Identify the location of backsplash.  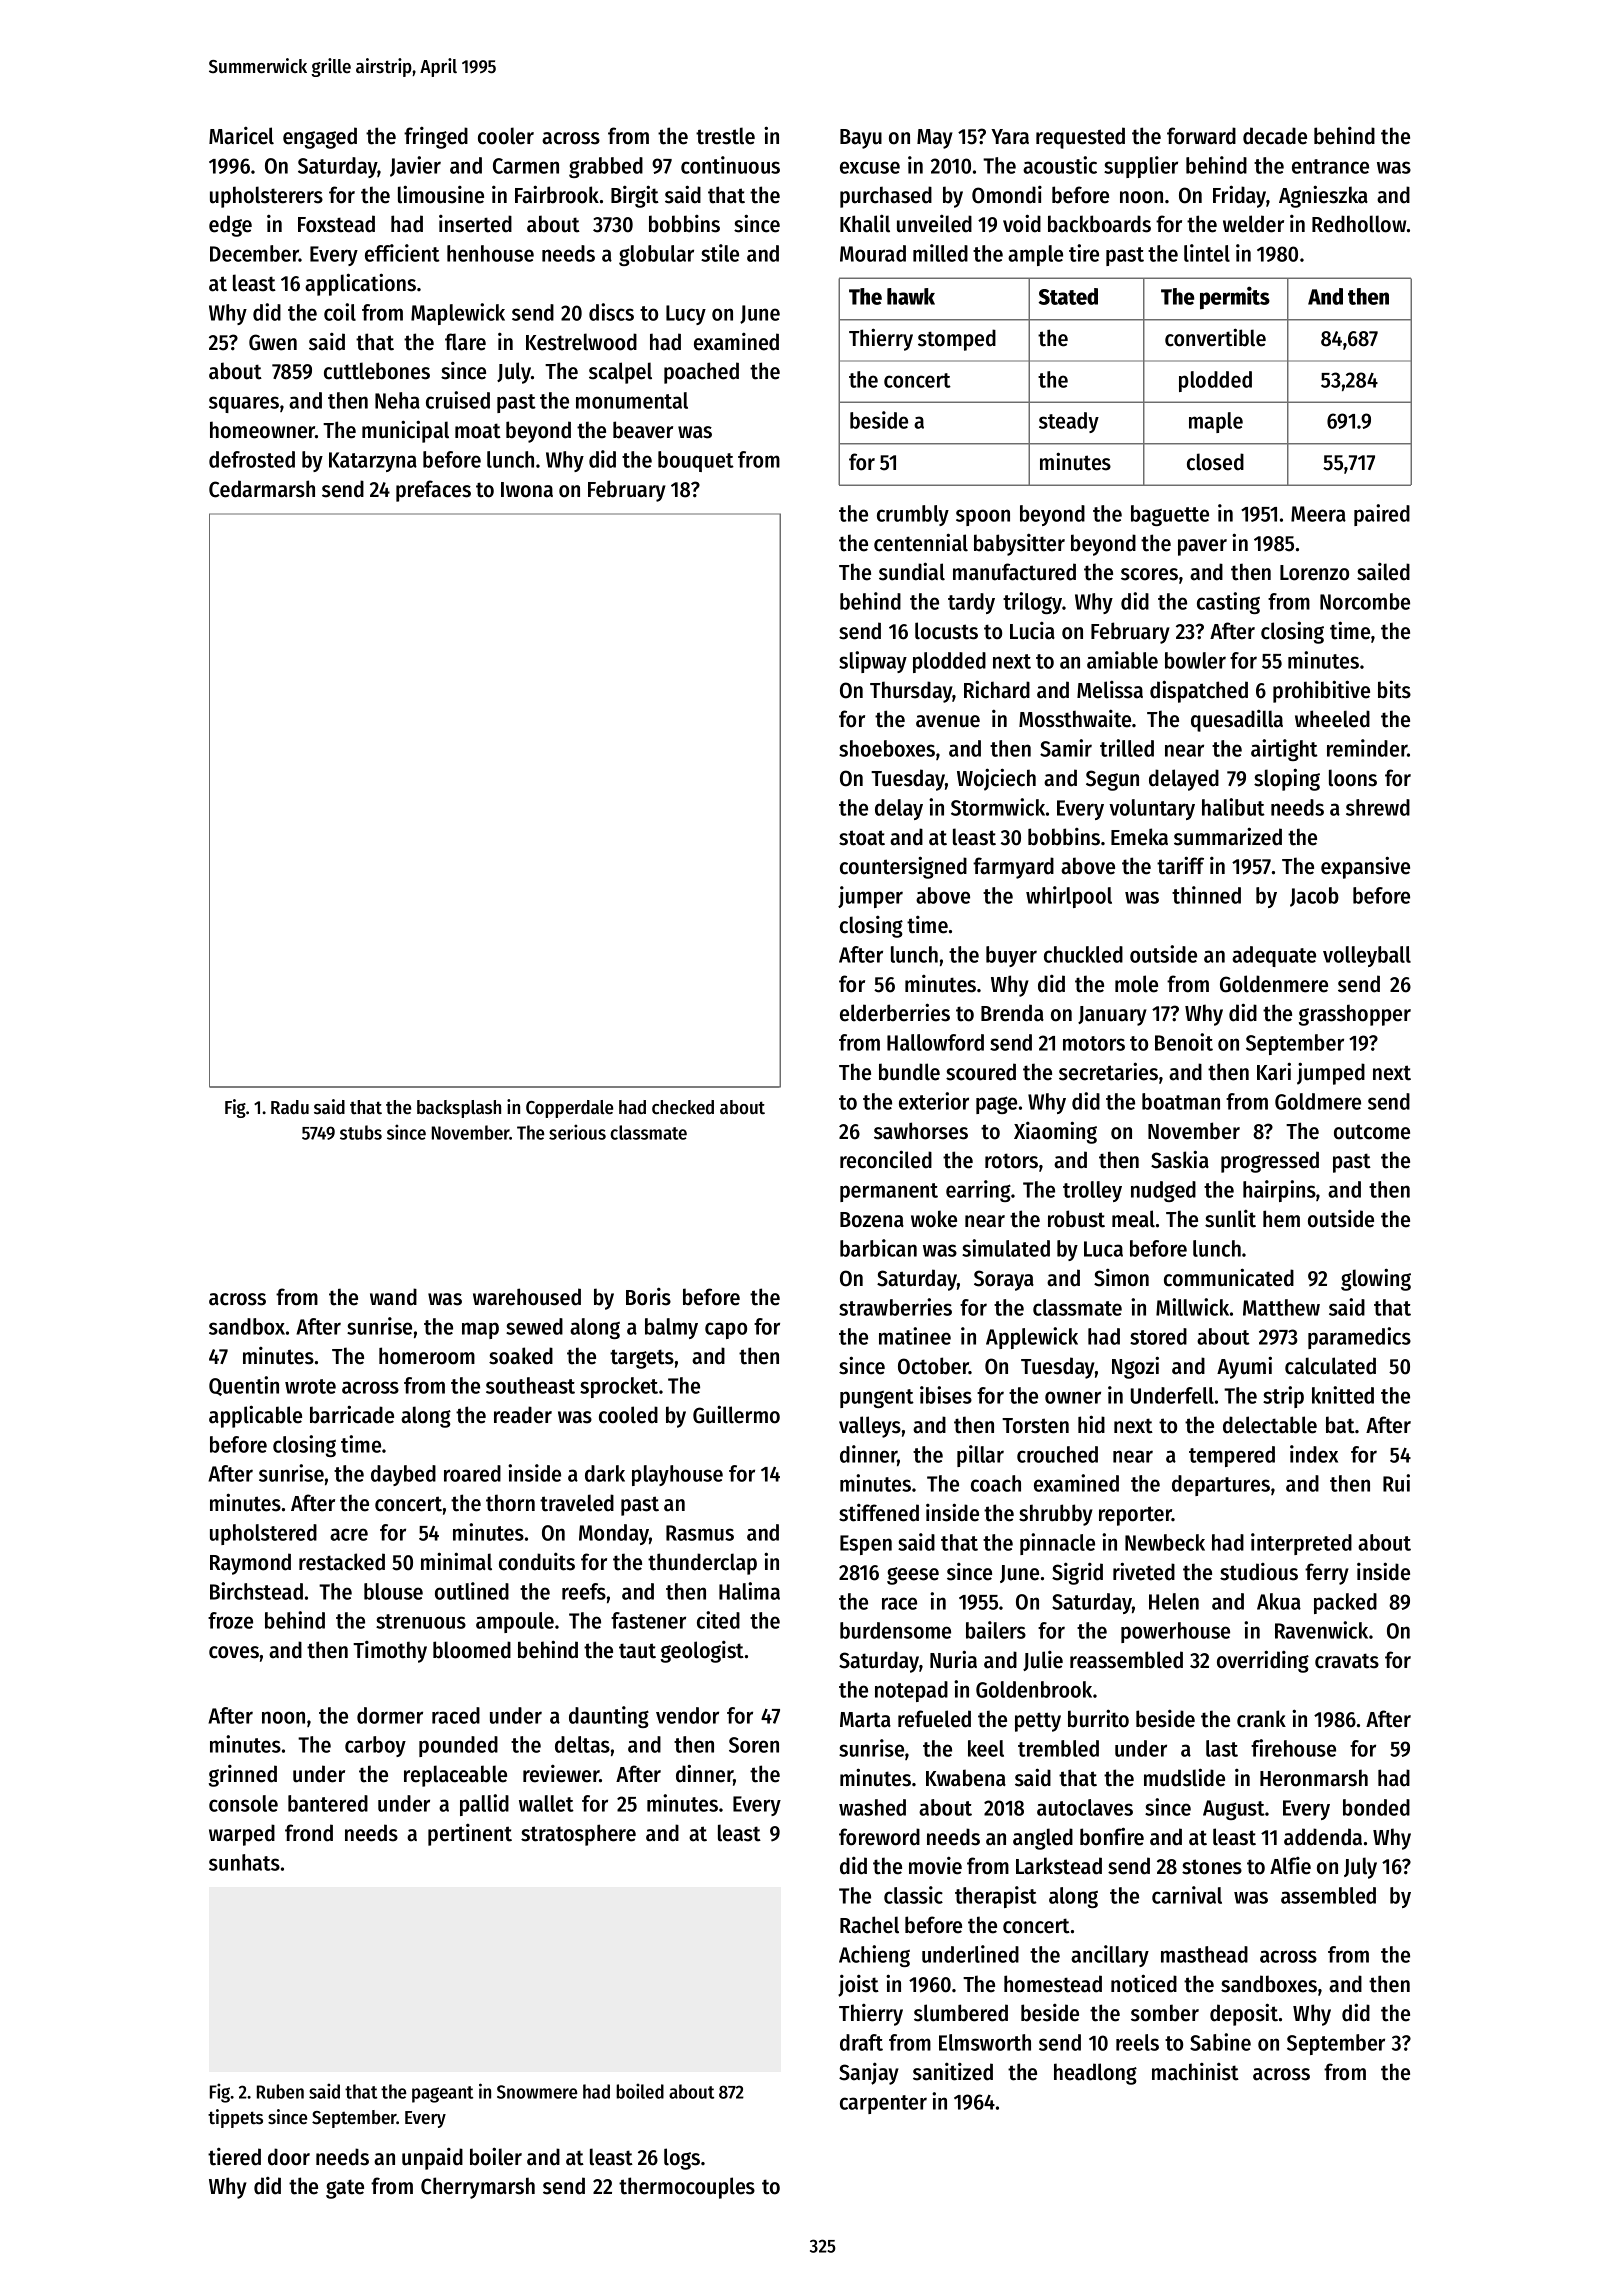
(459, 1109).
